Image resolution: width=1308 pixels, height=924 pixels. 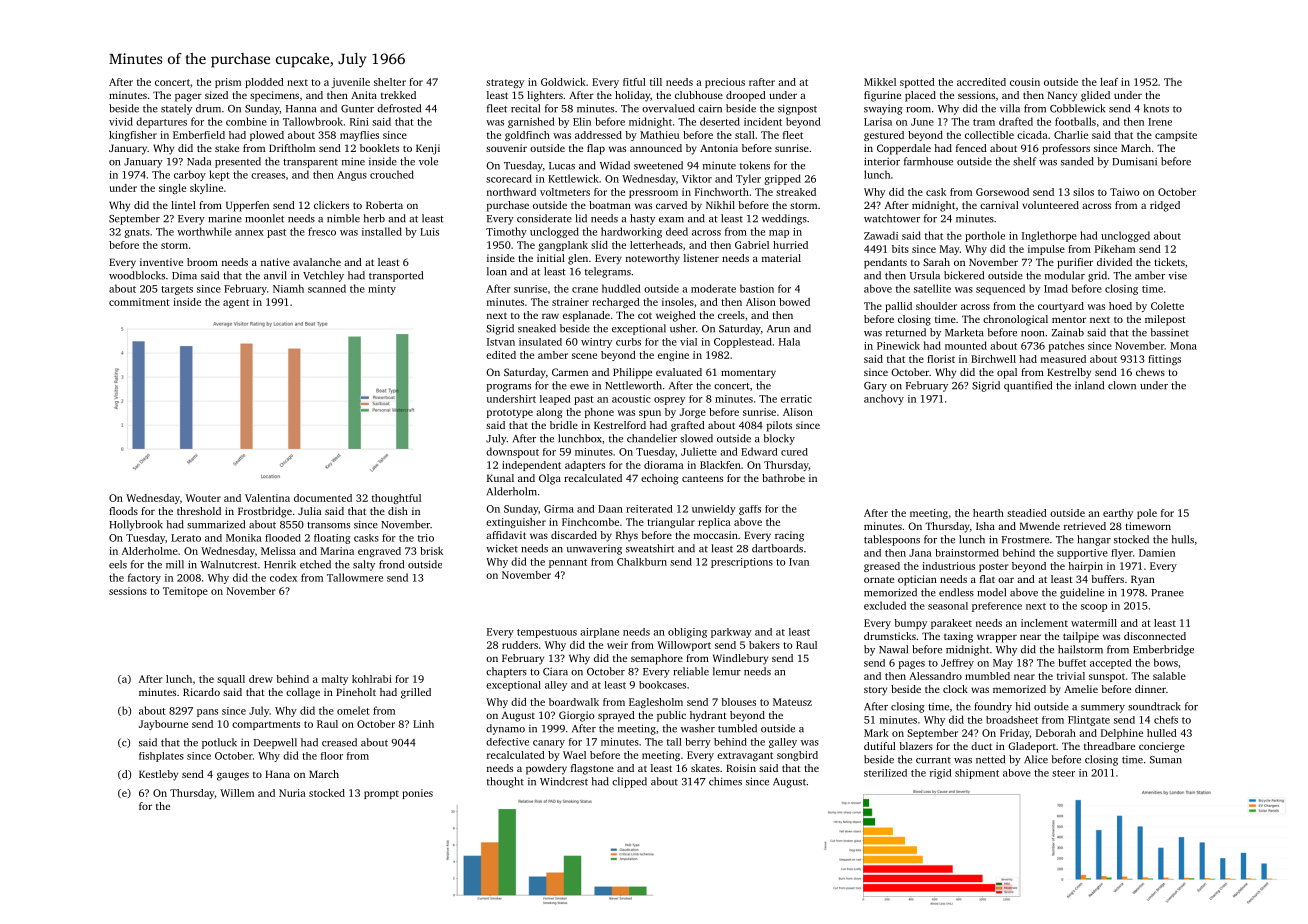 What do you see at coordinates (236, 303) in the screenshot?
I see `agent` at bounding box center [236, 303].
